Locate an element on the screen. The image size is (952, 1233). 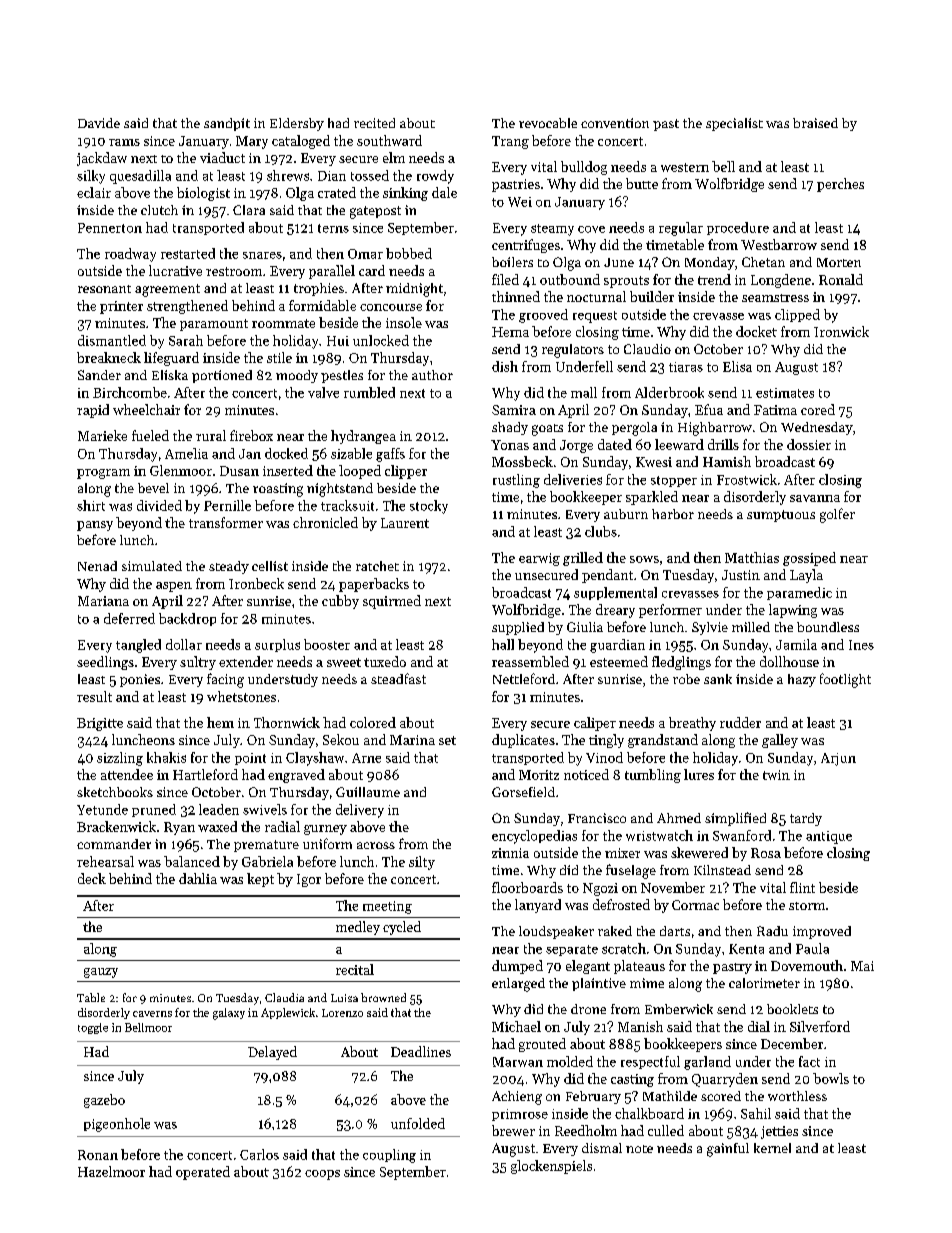
glockenspiels is located at coordinates (551, 1167).
